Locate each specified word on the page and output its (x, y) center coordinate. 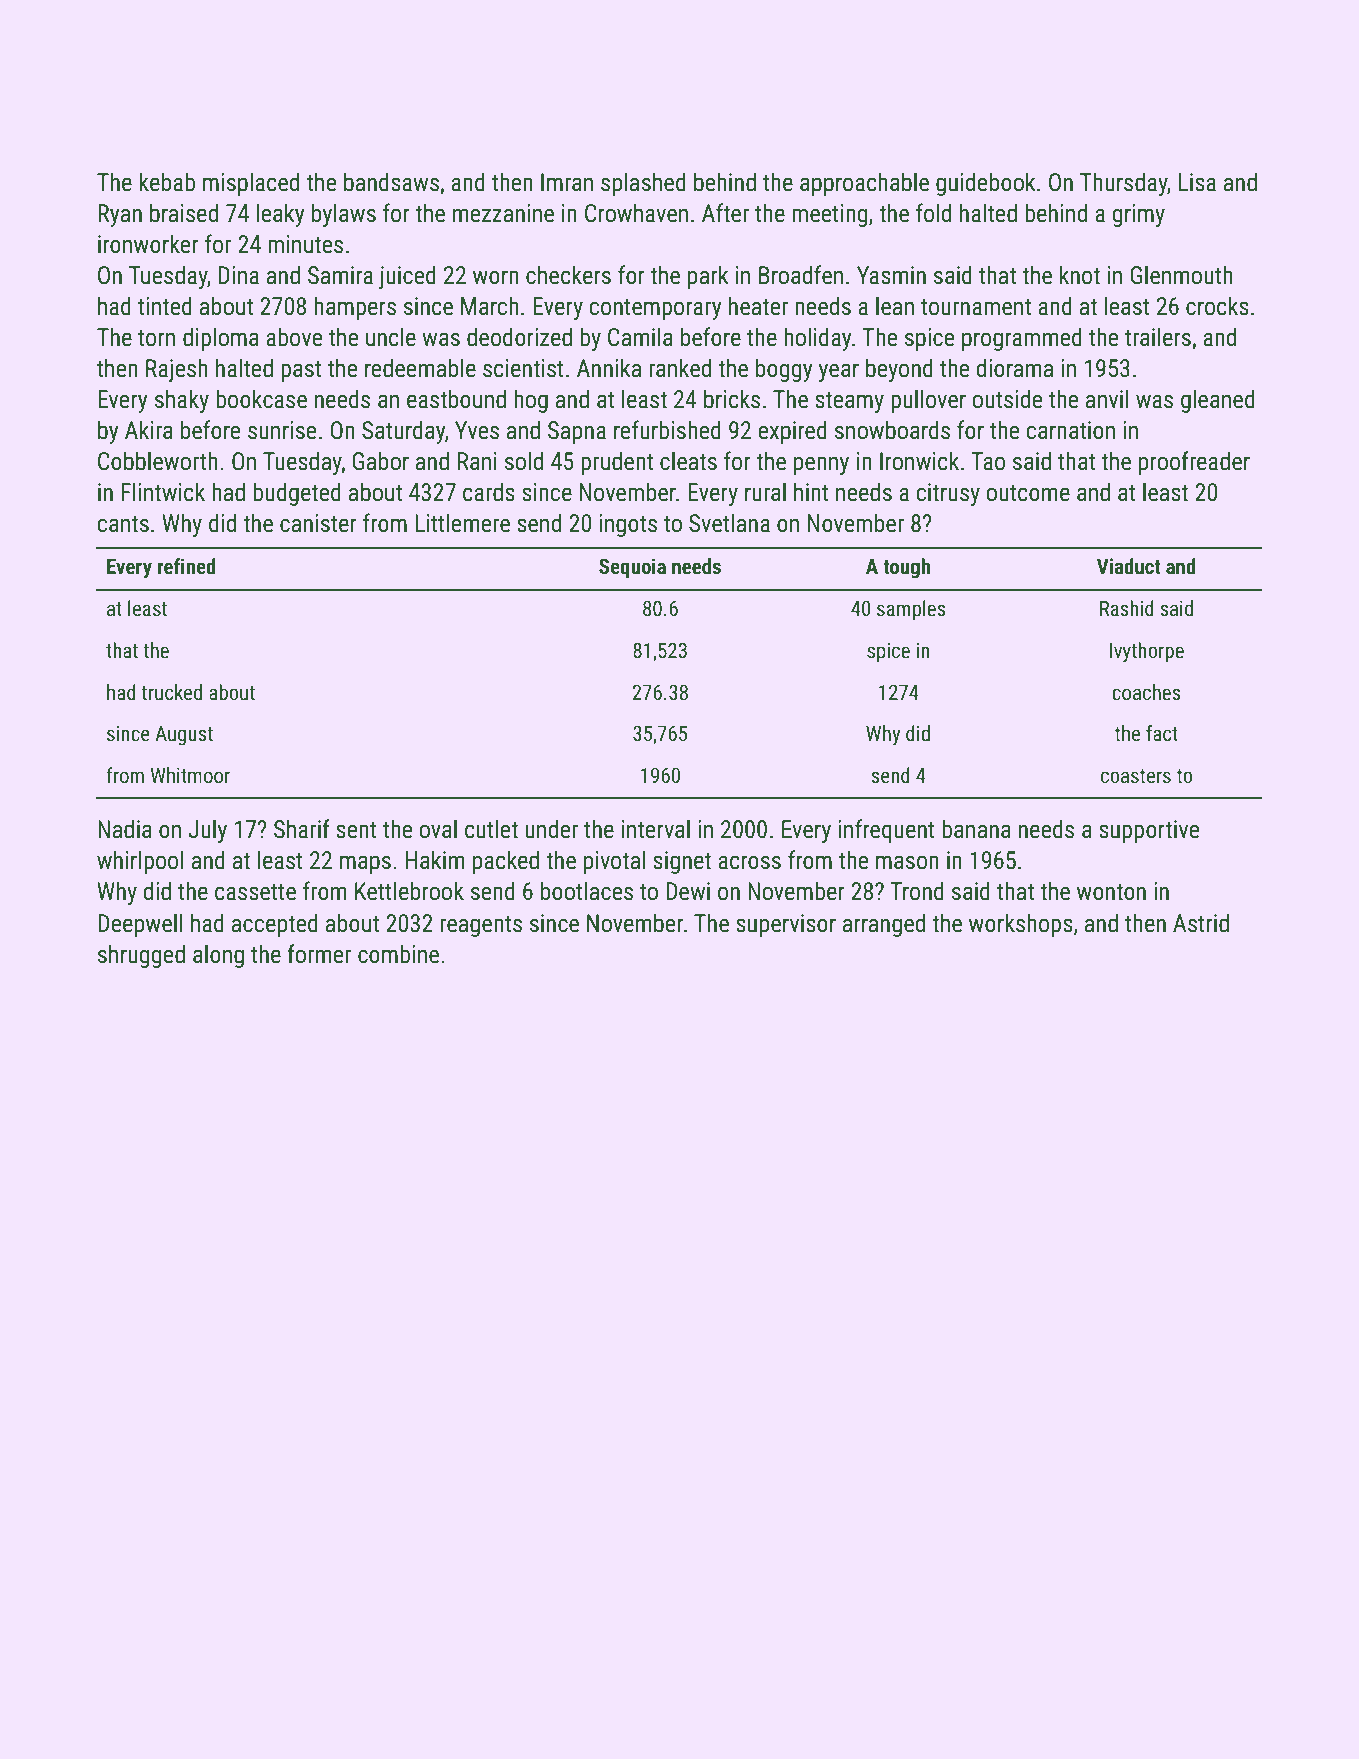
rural (765, 492)
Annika (609, 368)
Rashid (1127, 608)
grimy (1138, 215)
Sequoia (632, 568)
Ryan (120, 215)
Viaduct (1129, 566)
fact (1162, 733)
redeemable (420, 368)
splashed (643, 184)
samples (911, 610)
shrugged (141, 956)
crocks (1217, 306)
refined (186, 566)
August (184, 735)
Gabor (380, 461)
